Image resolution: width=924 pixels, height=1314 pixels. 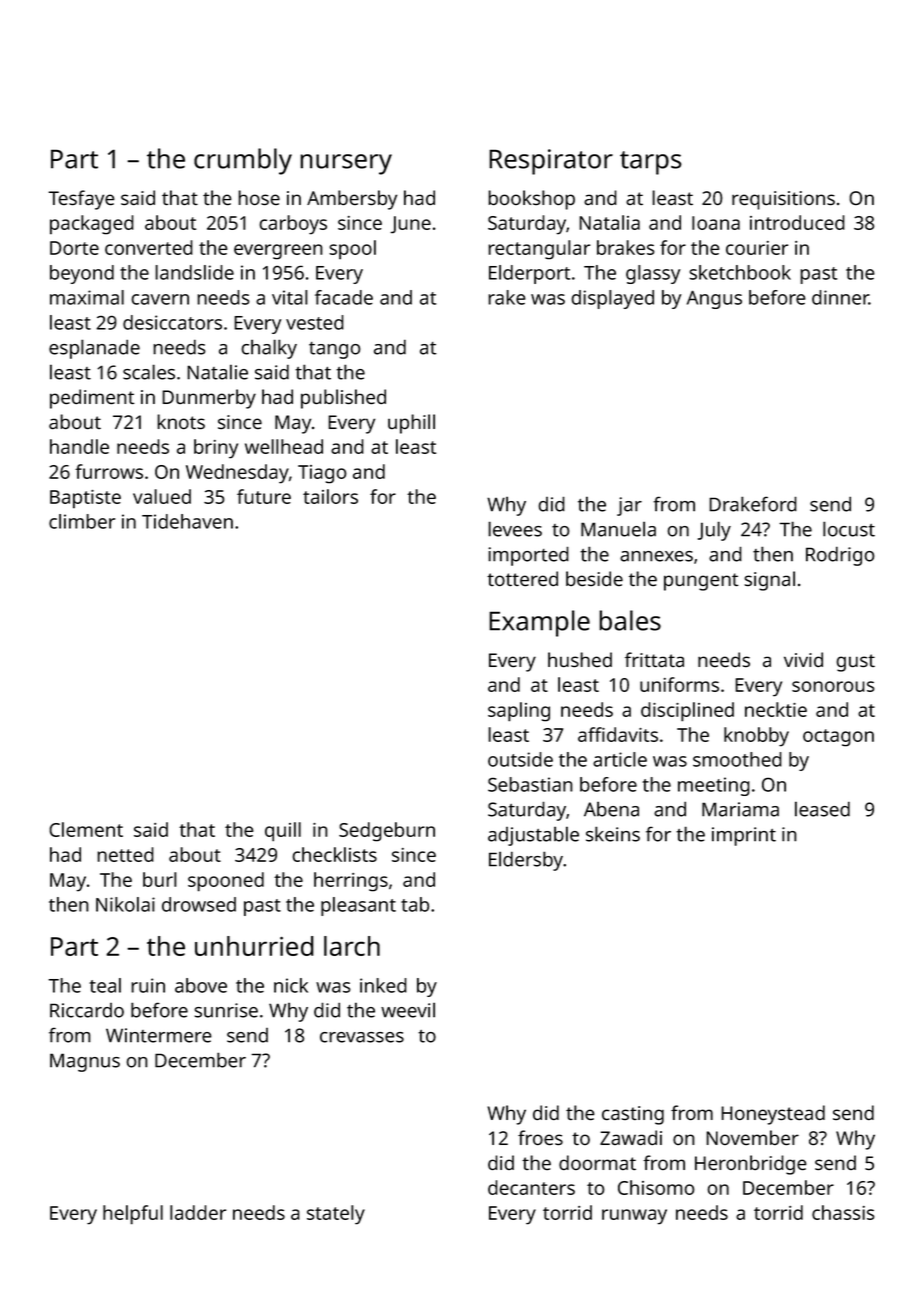 I want to click on Sedgeburn, so click(x=387, y=832).
